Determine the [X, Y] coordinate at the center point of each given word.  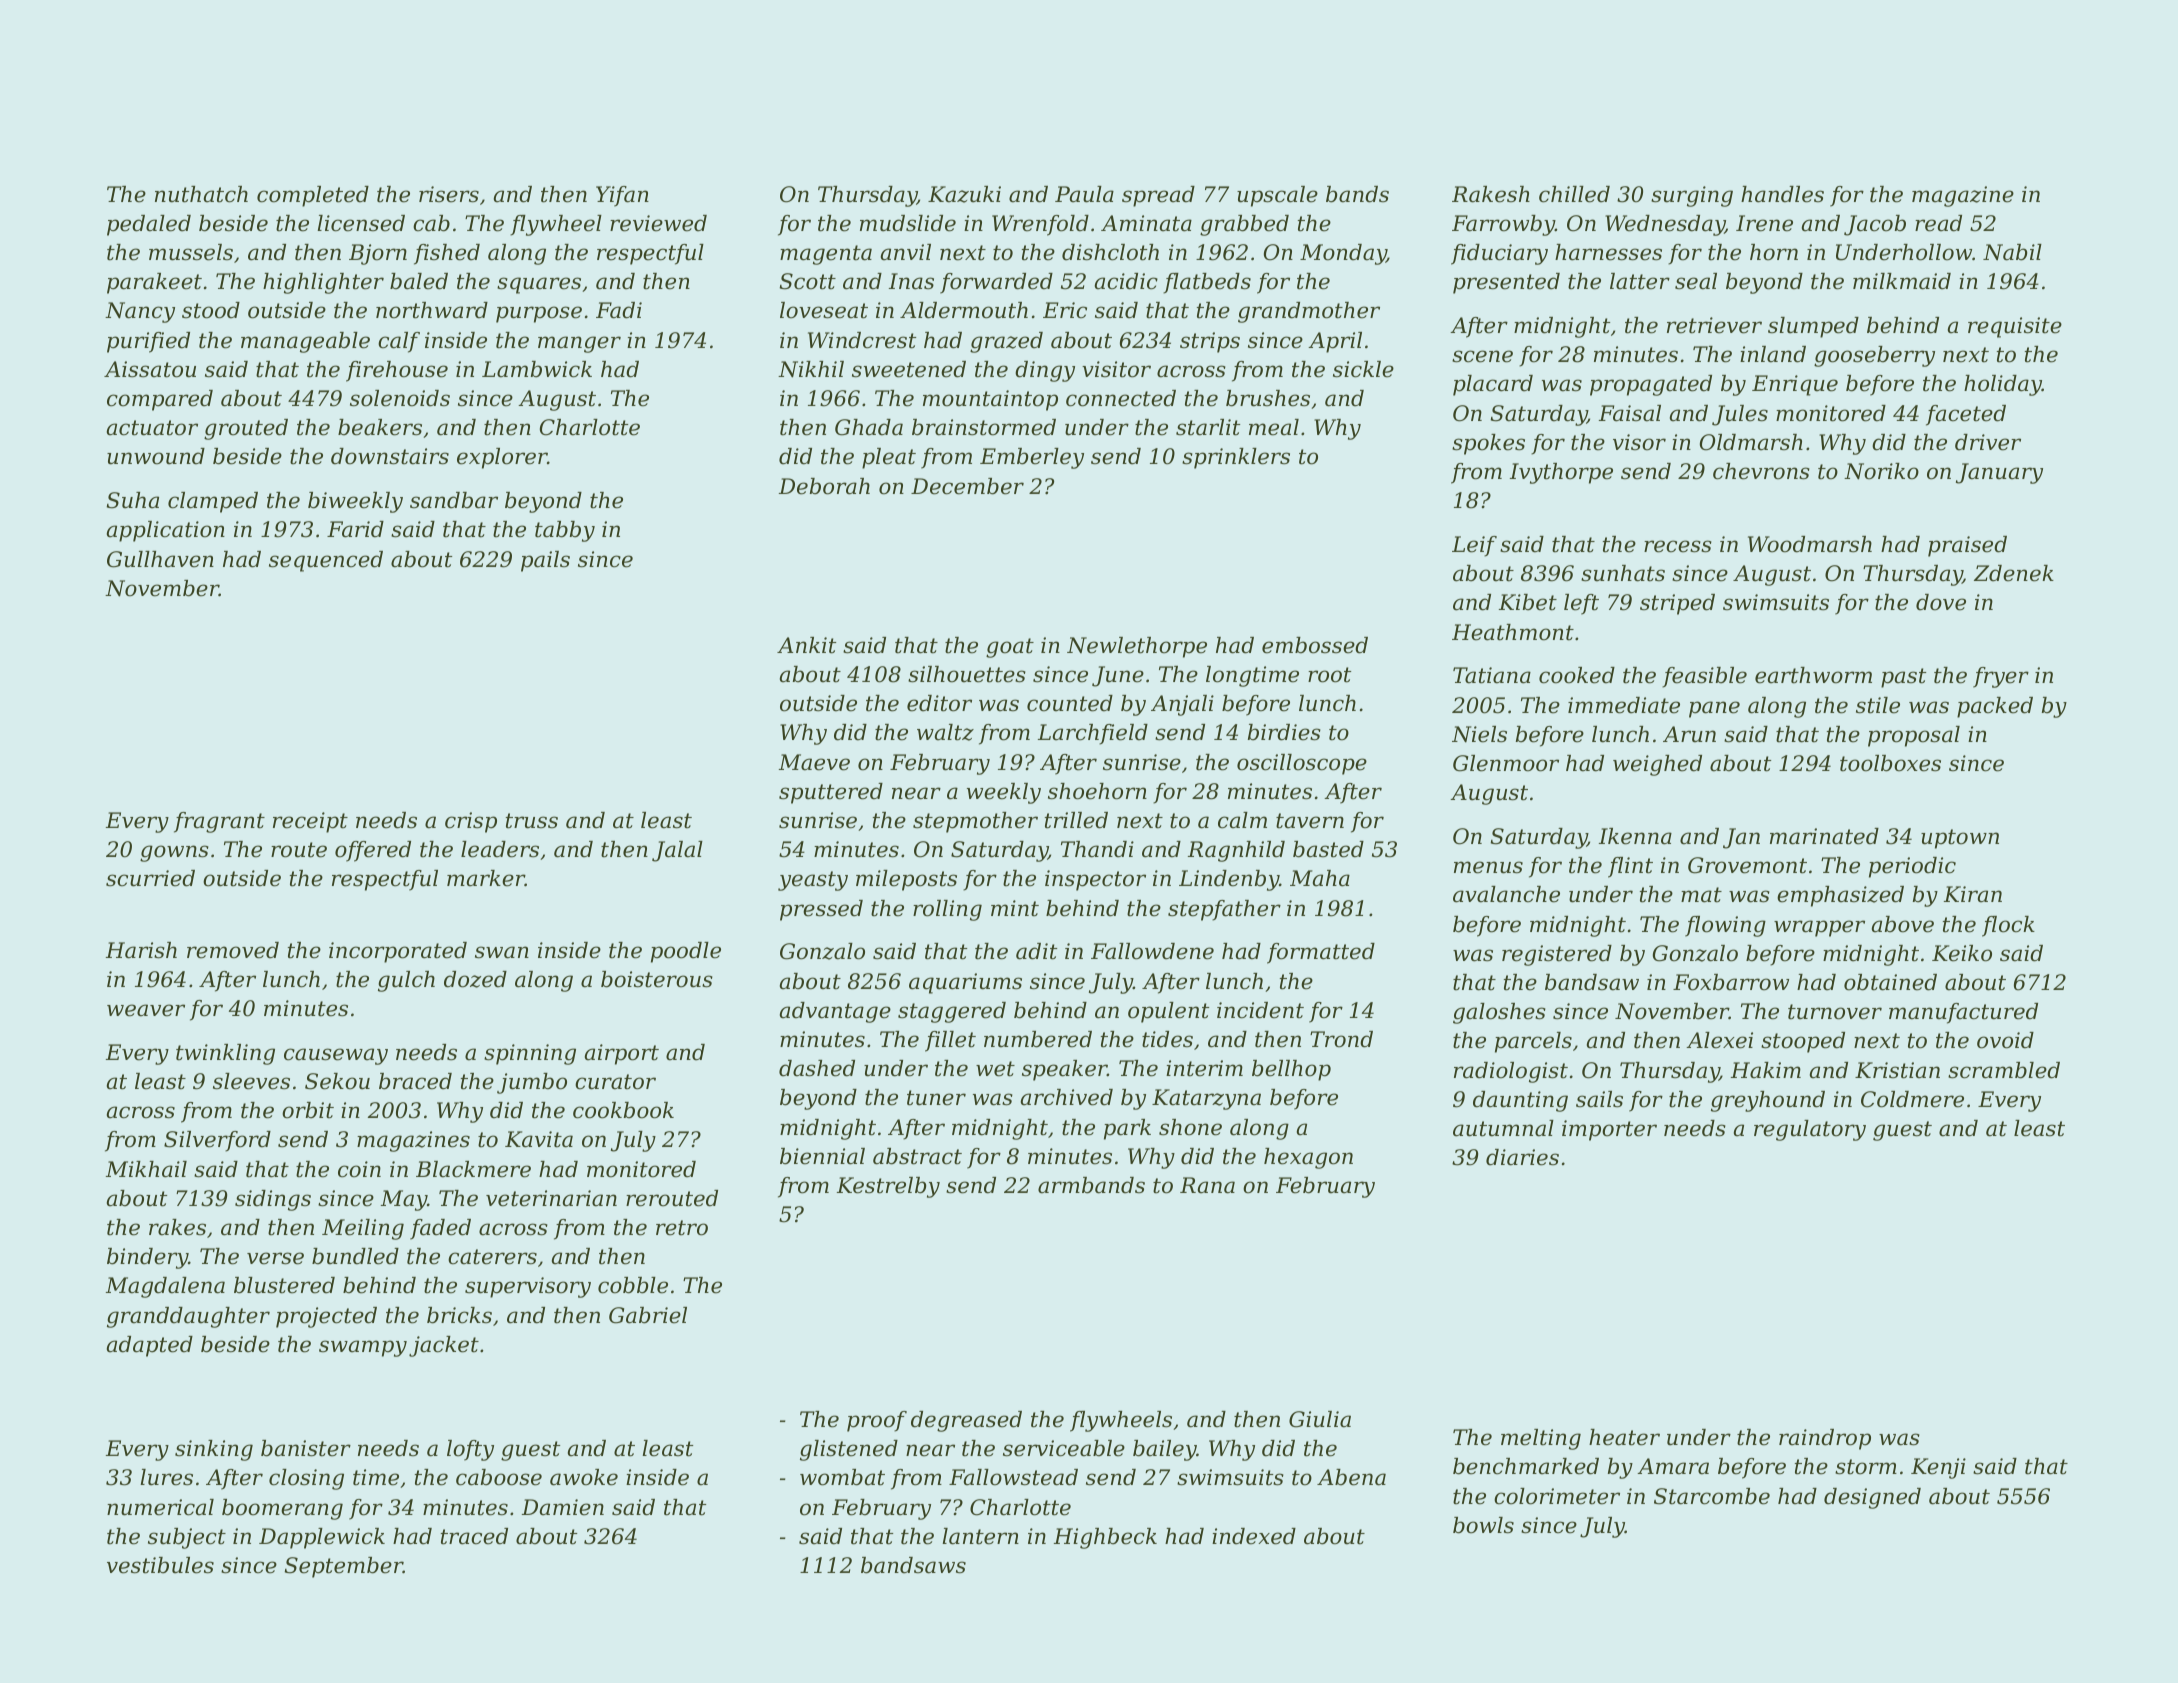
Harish [141, 950]
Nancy [140, 312]
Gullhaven [160, 559]
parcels [1533, 1042]
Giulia [1320, 1419]
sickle [1363, 369]
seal [1696, 281]
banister [306, 1448]
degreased [966, 1421]
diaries [1522, 1157]
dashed [817, 1068]
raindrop [1825, 1439]
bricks [459, 1315]
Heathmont [1513, 632]
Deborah [824, 486]
